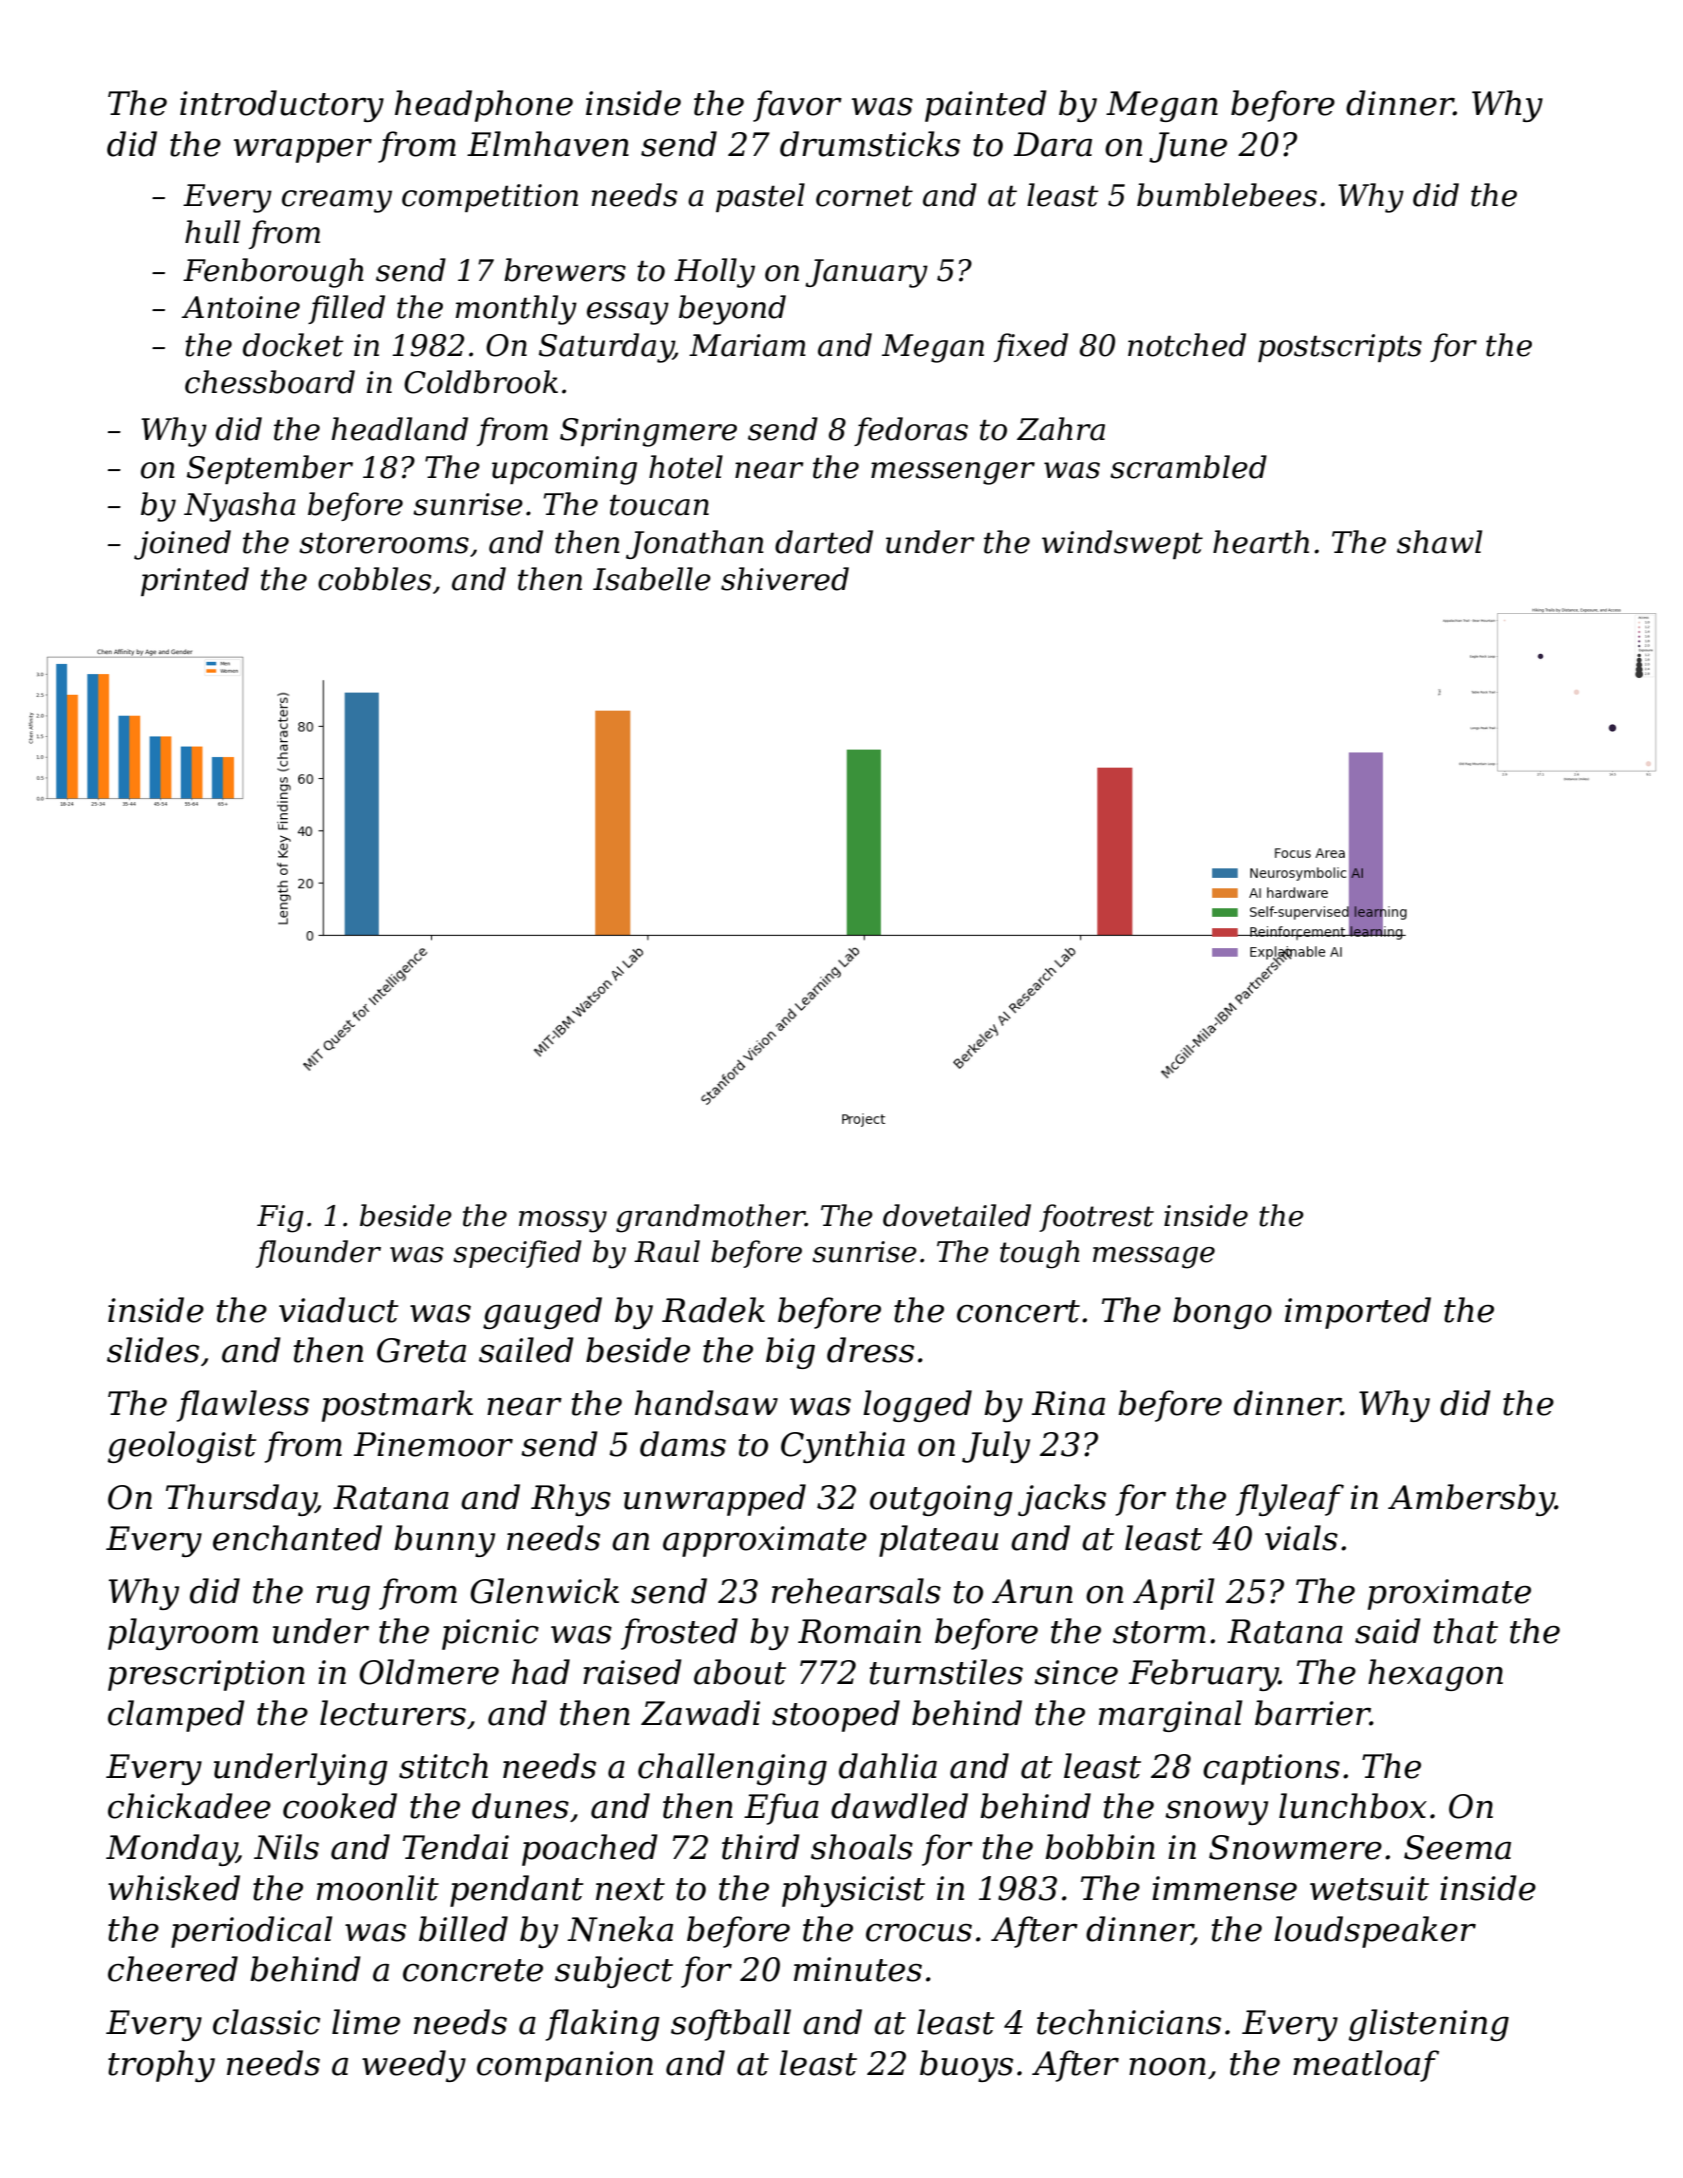 The width and height of the screenshot is (1683, 2178). What do you see at coordinates (1261, 542) in the screenshot?
I see `hearth` at bounding box center [1261, 542].
